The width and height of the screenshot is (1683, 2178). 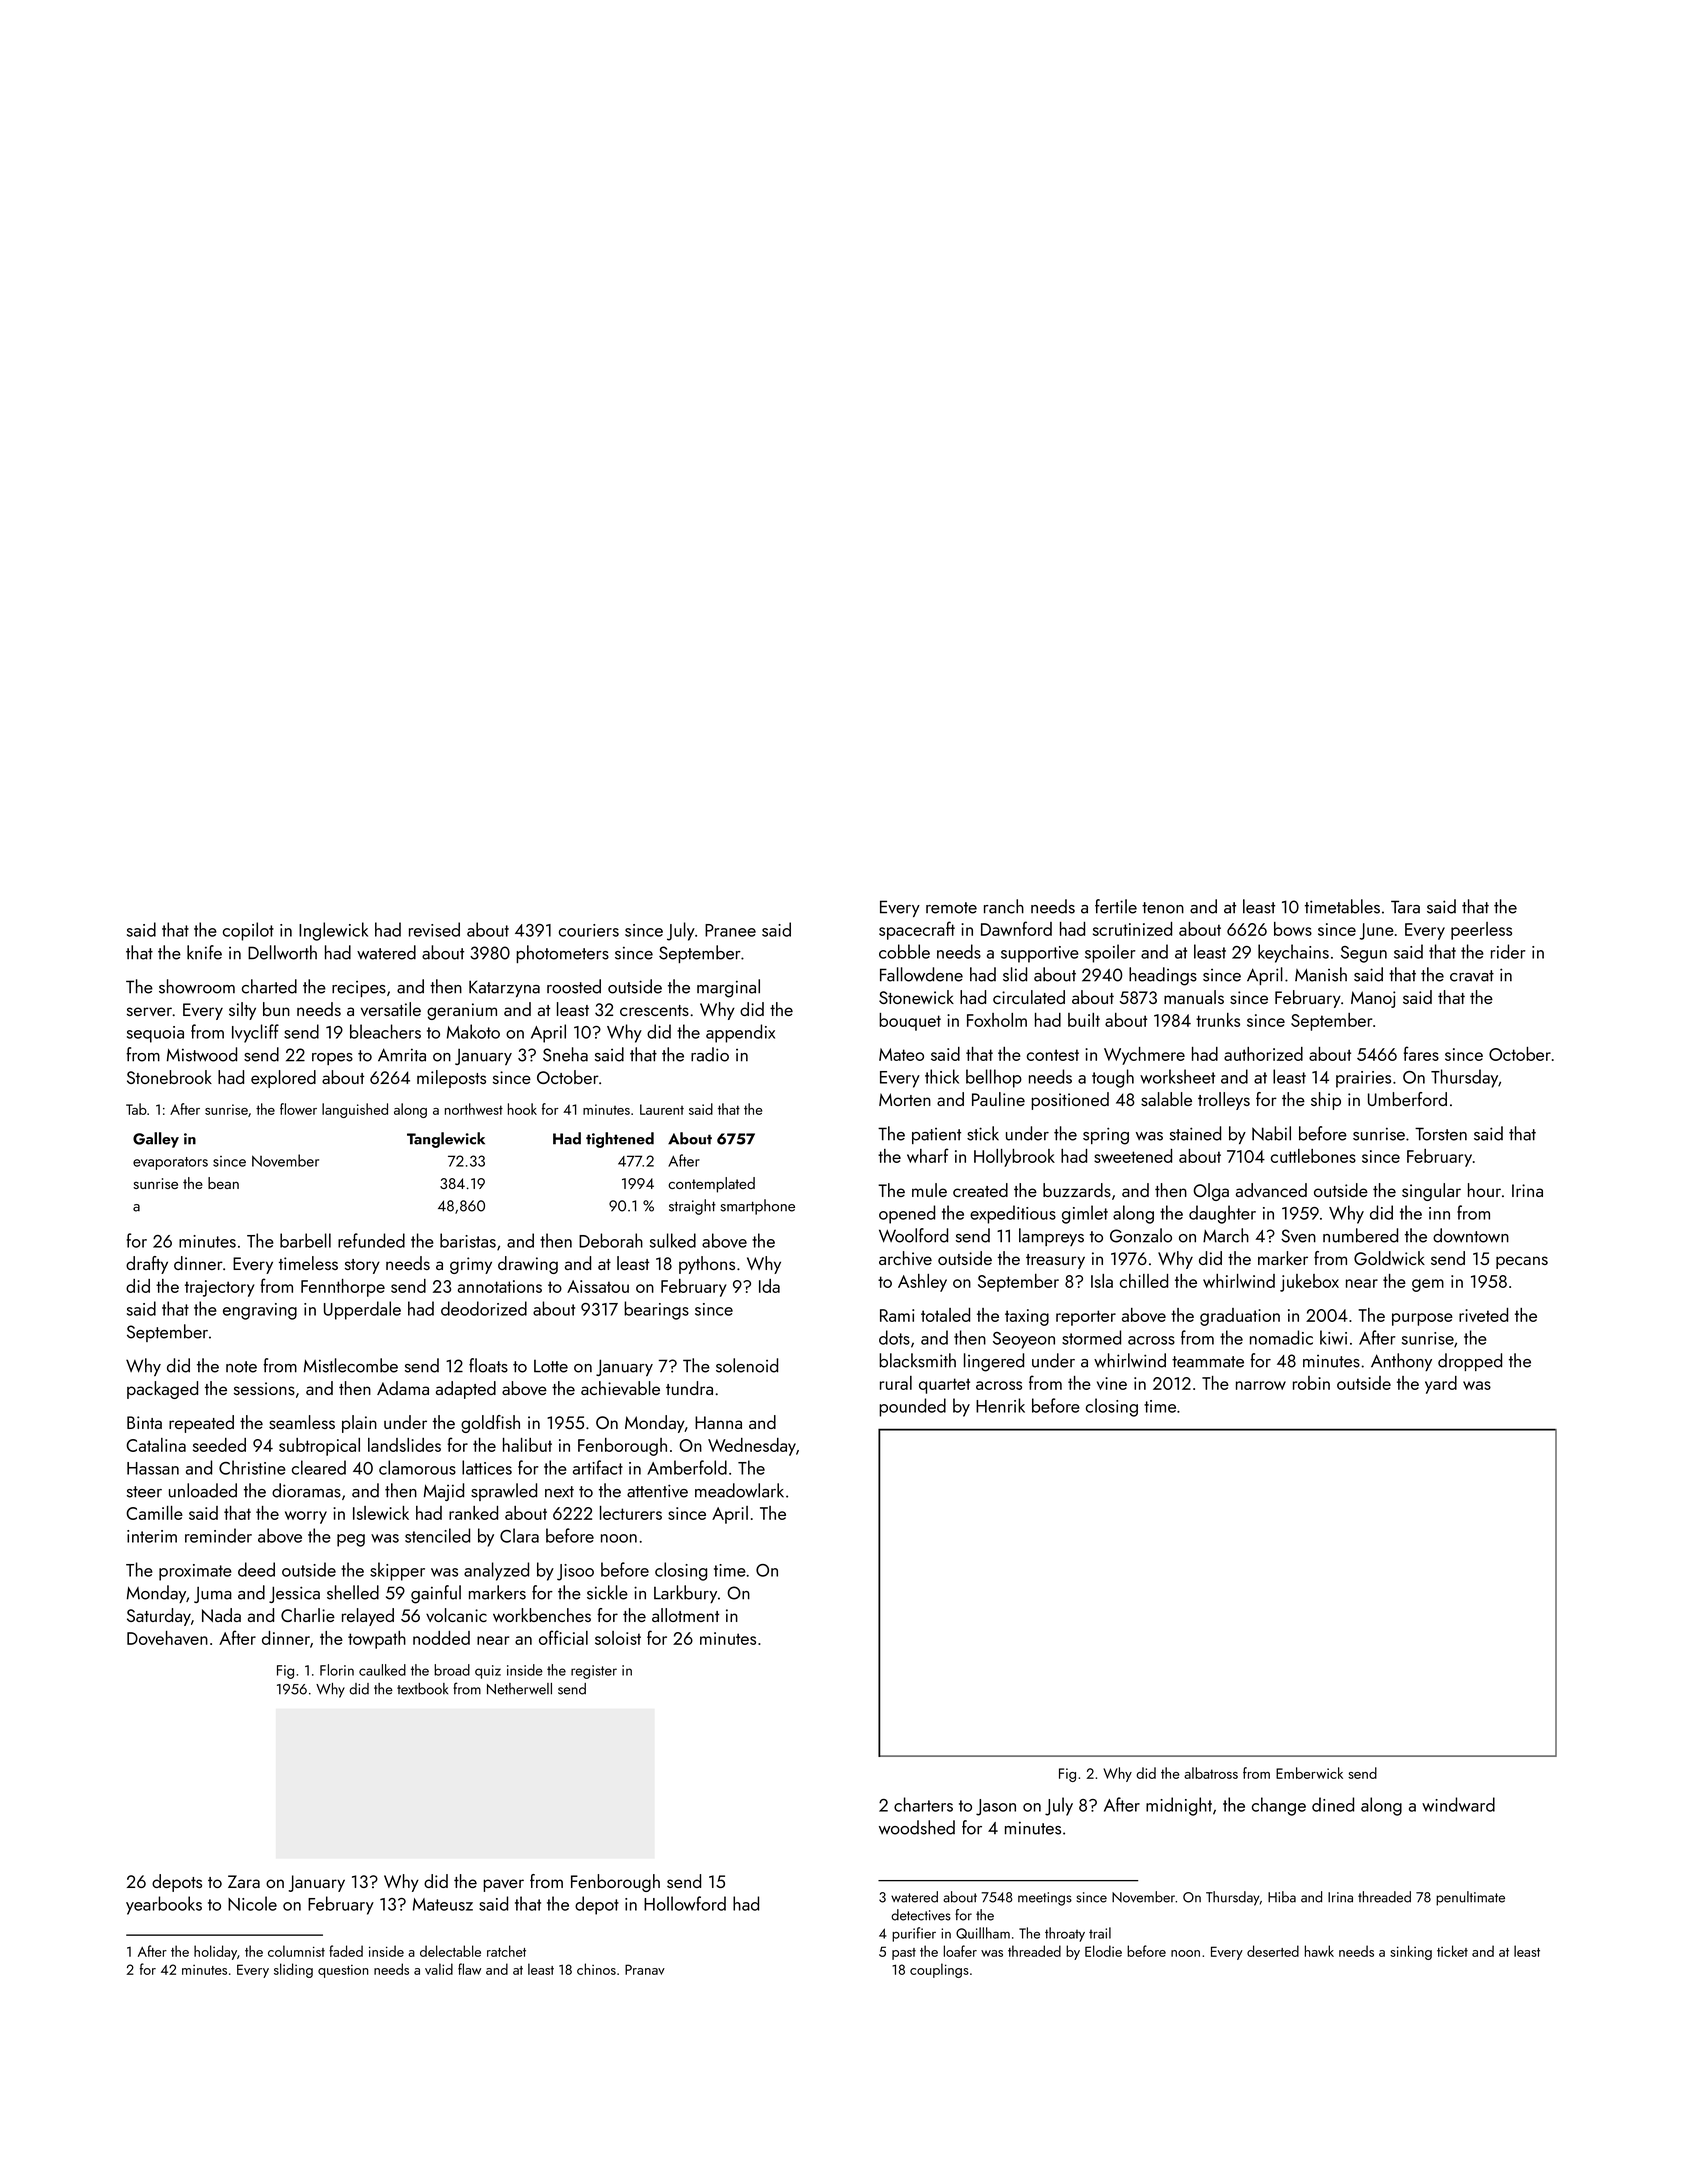 What do you see at coordinates (298, 1109) in the screenshot?
I see `flower` at bounding box center [298, 1109].
